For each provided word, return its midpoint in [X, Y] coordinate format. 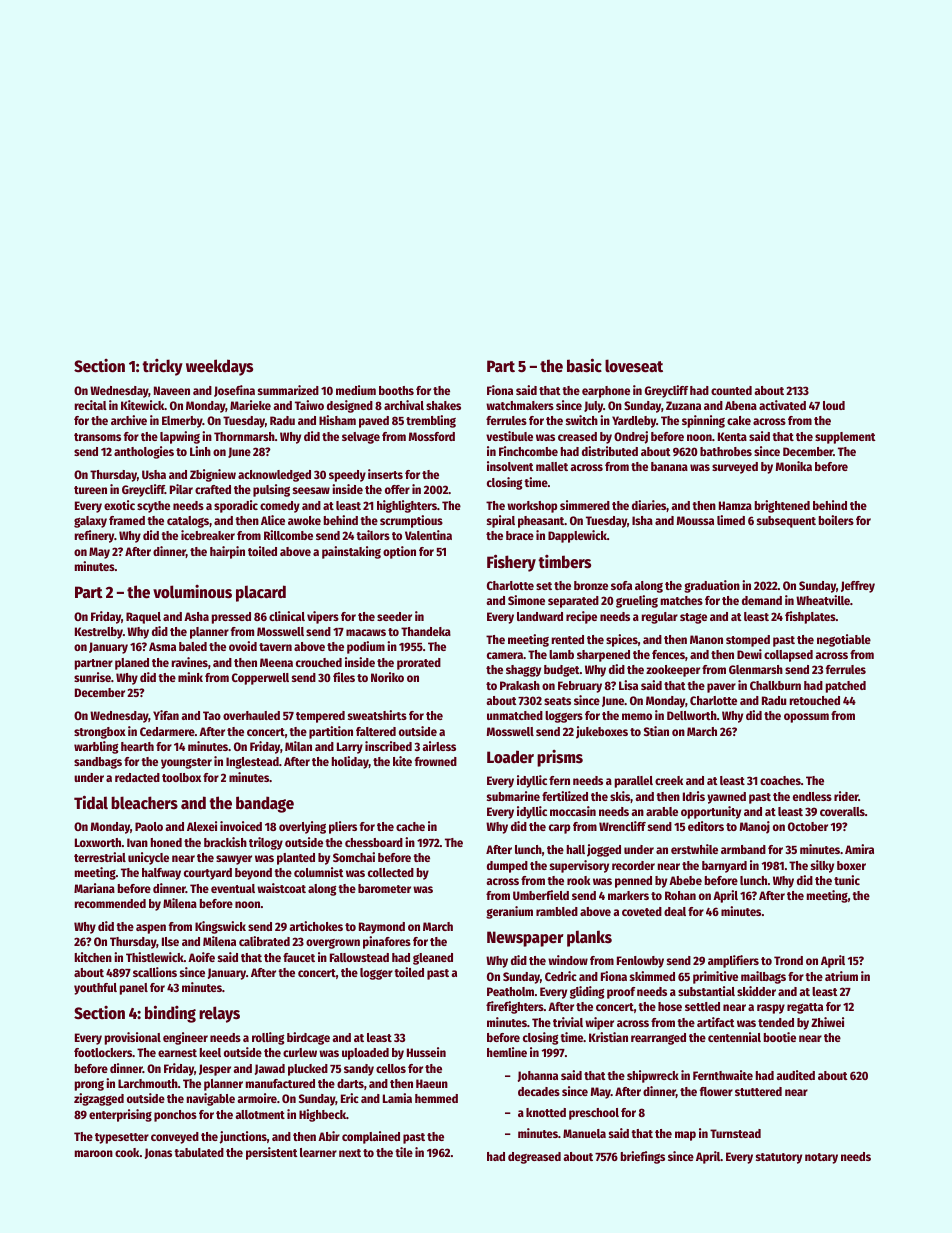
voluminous [192, 592]
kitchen [93, 957]
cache [410, 826]
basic [584, 365]
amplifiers [733, 961]
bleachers [144, 803]
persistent [272, 1153]
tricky [162, 367]
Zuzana [683, 405]
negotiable [844, 640]
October [808, 826]
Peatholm [510, 991]
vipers [323, 617]
